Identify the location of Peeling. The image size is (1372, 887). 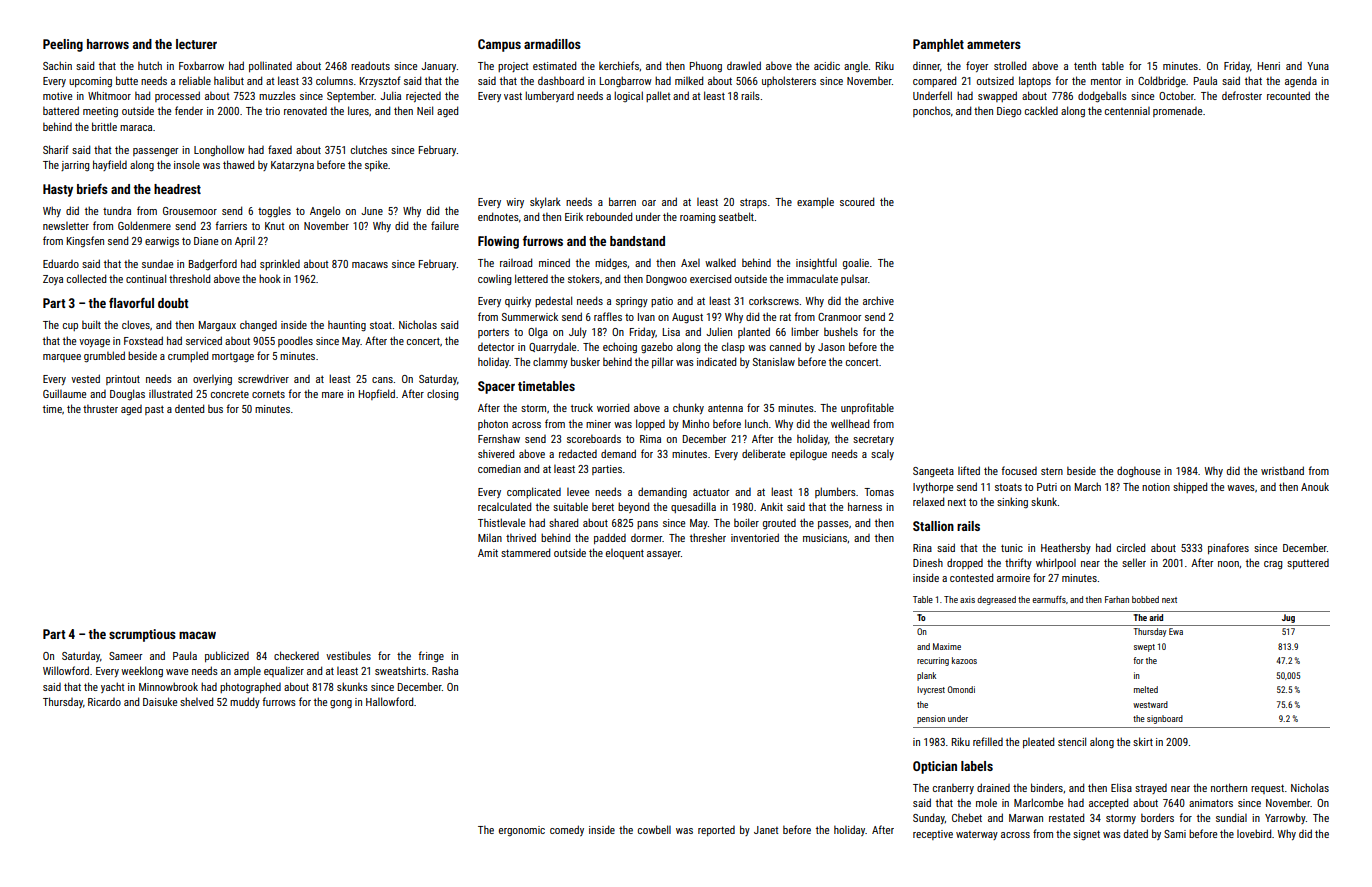
(63, 45).
